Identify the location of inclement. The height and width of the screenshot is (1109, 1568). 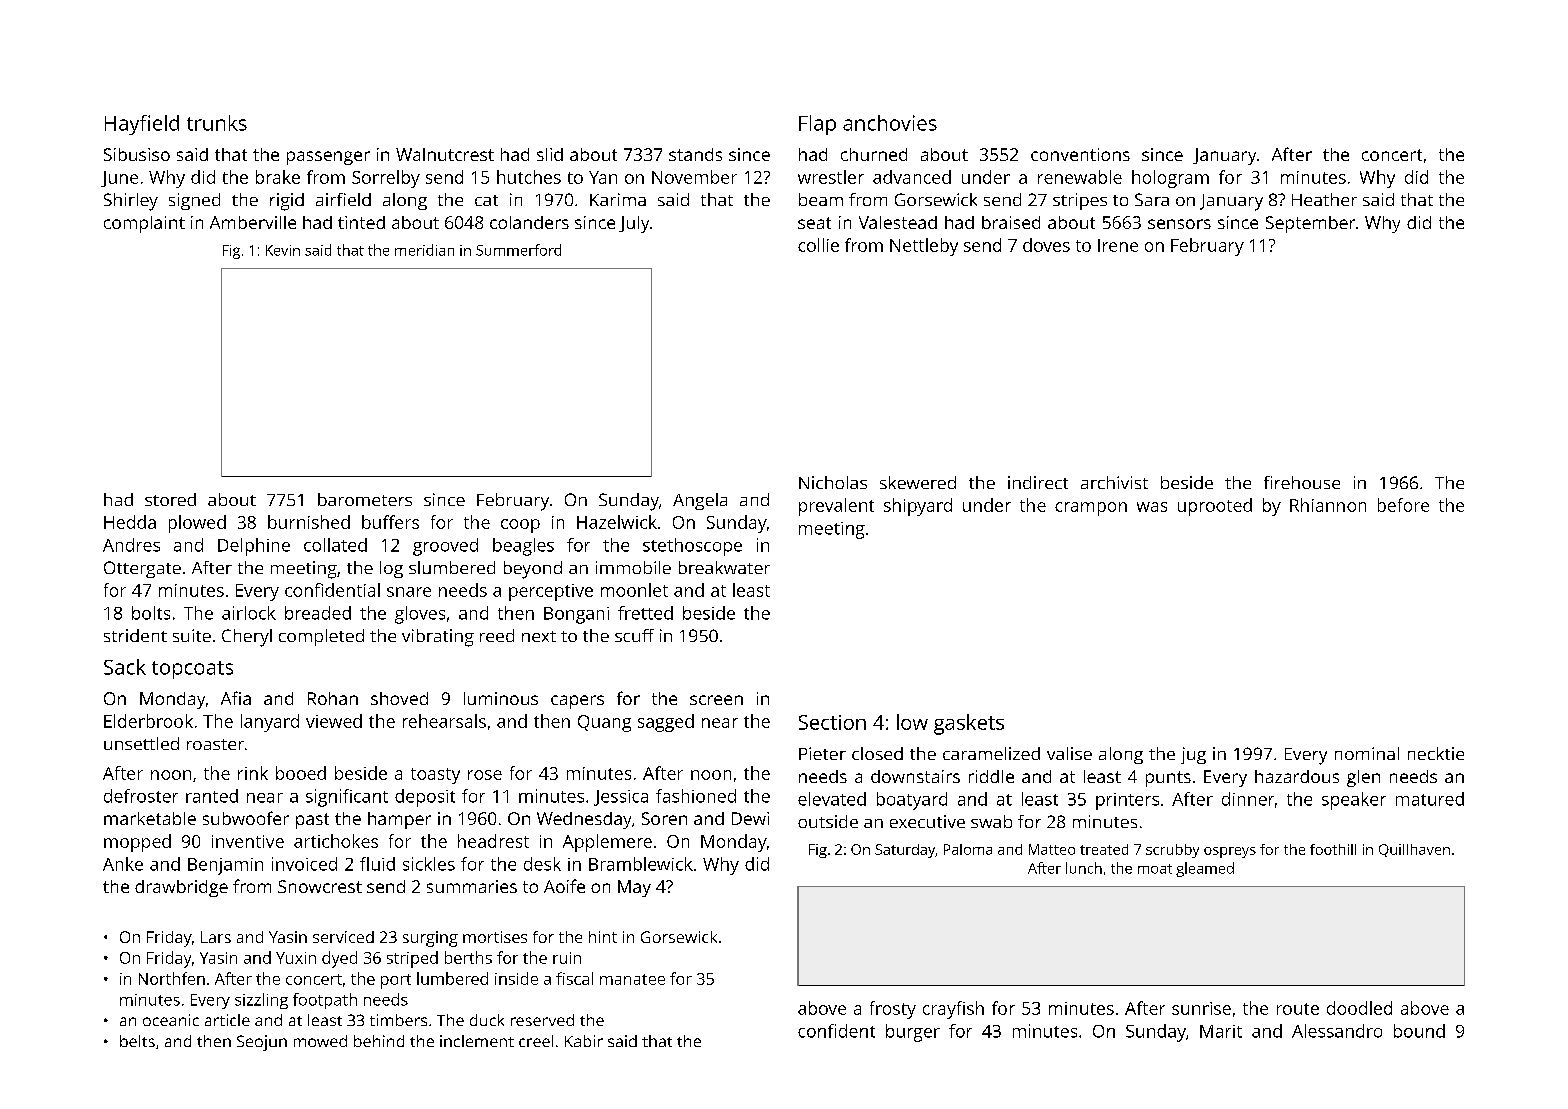
(477, 1041).
